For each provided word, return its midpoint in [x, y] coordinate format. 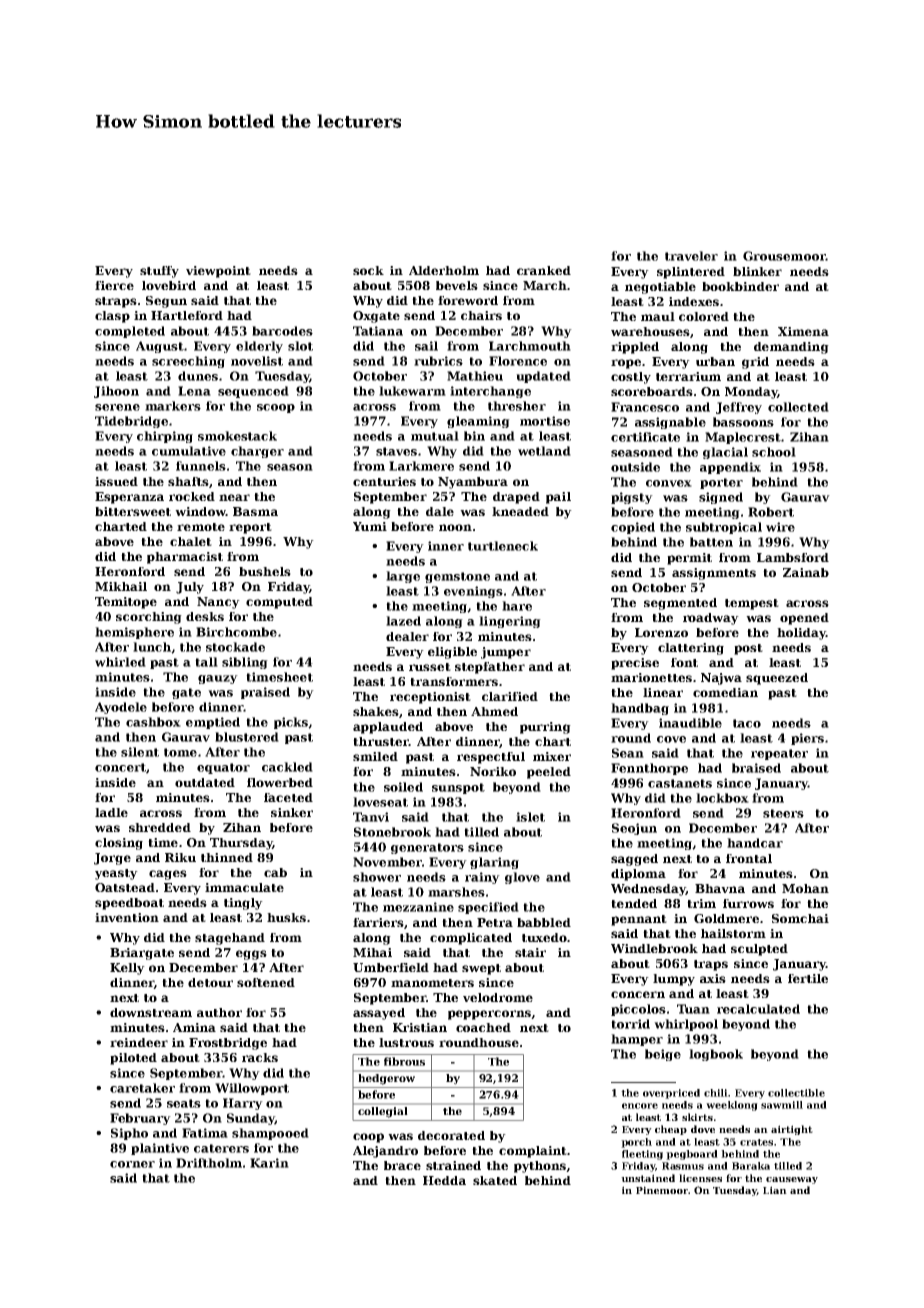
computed [279, 603]
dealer [407, 636]
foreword [468, 300]
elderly [259, 347]
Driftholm [209, 1163]
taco [747, 723]
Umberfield [391, 967]
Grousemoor [784, 256]
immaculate [244, 887]
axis [713, 978]
